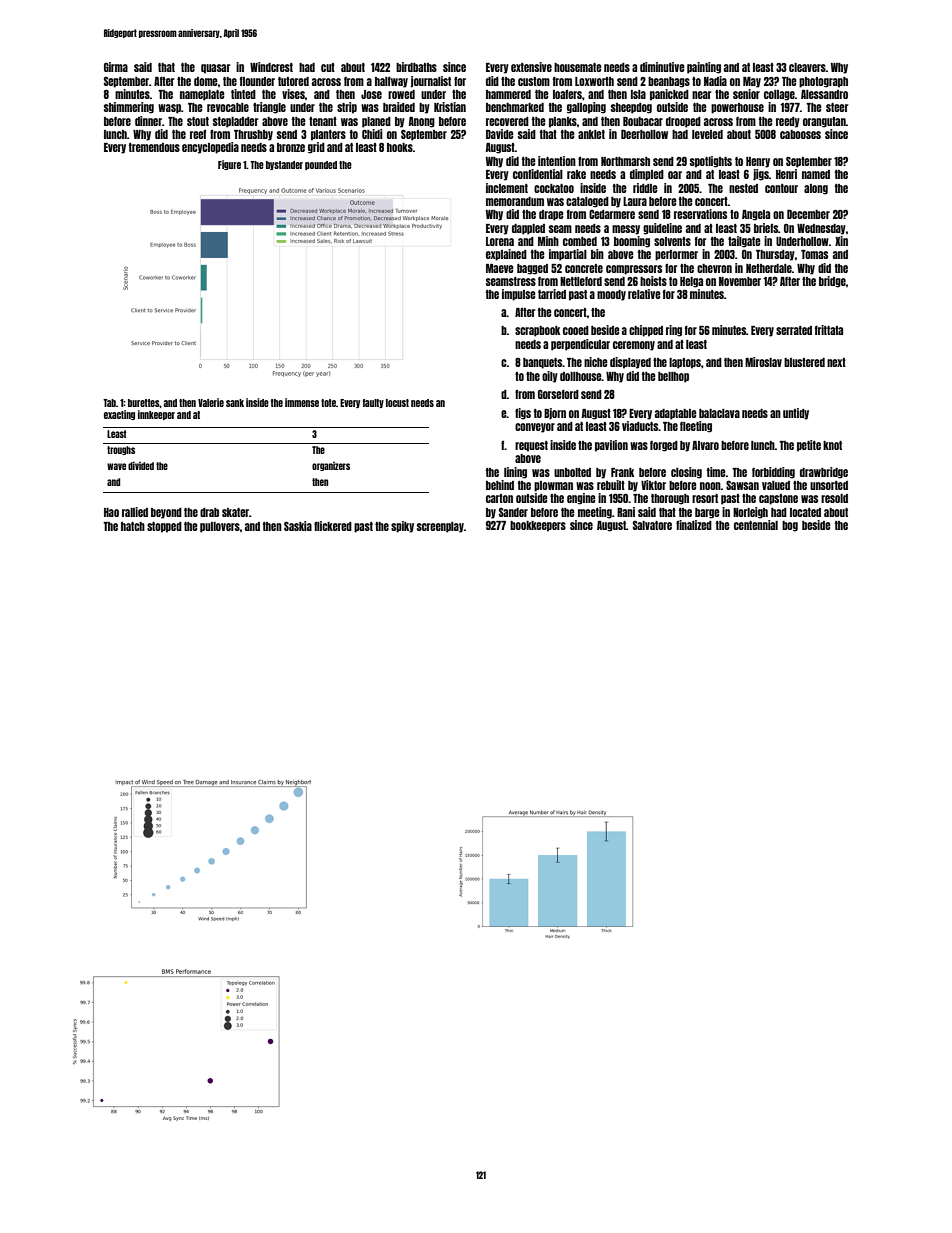 This screenshot has height=1233, width=952. Describe the element at coordinates (373, 403) in the screenshot. I see `faulty` at that location.
